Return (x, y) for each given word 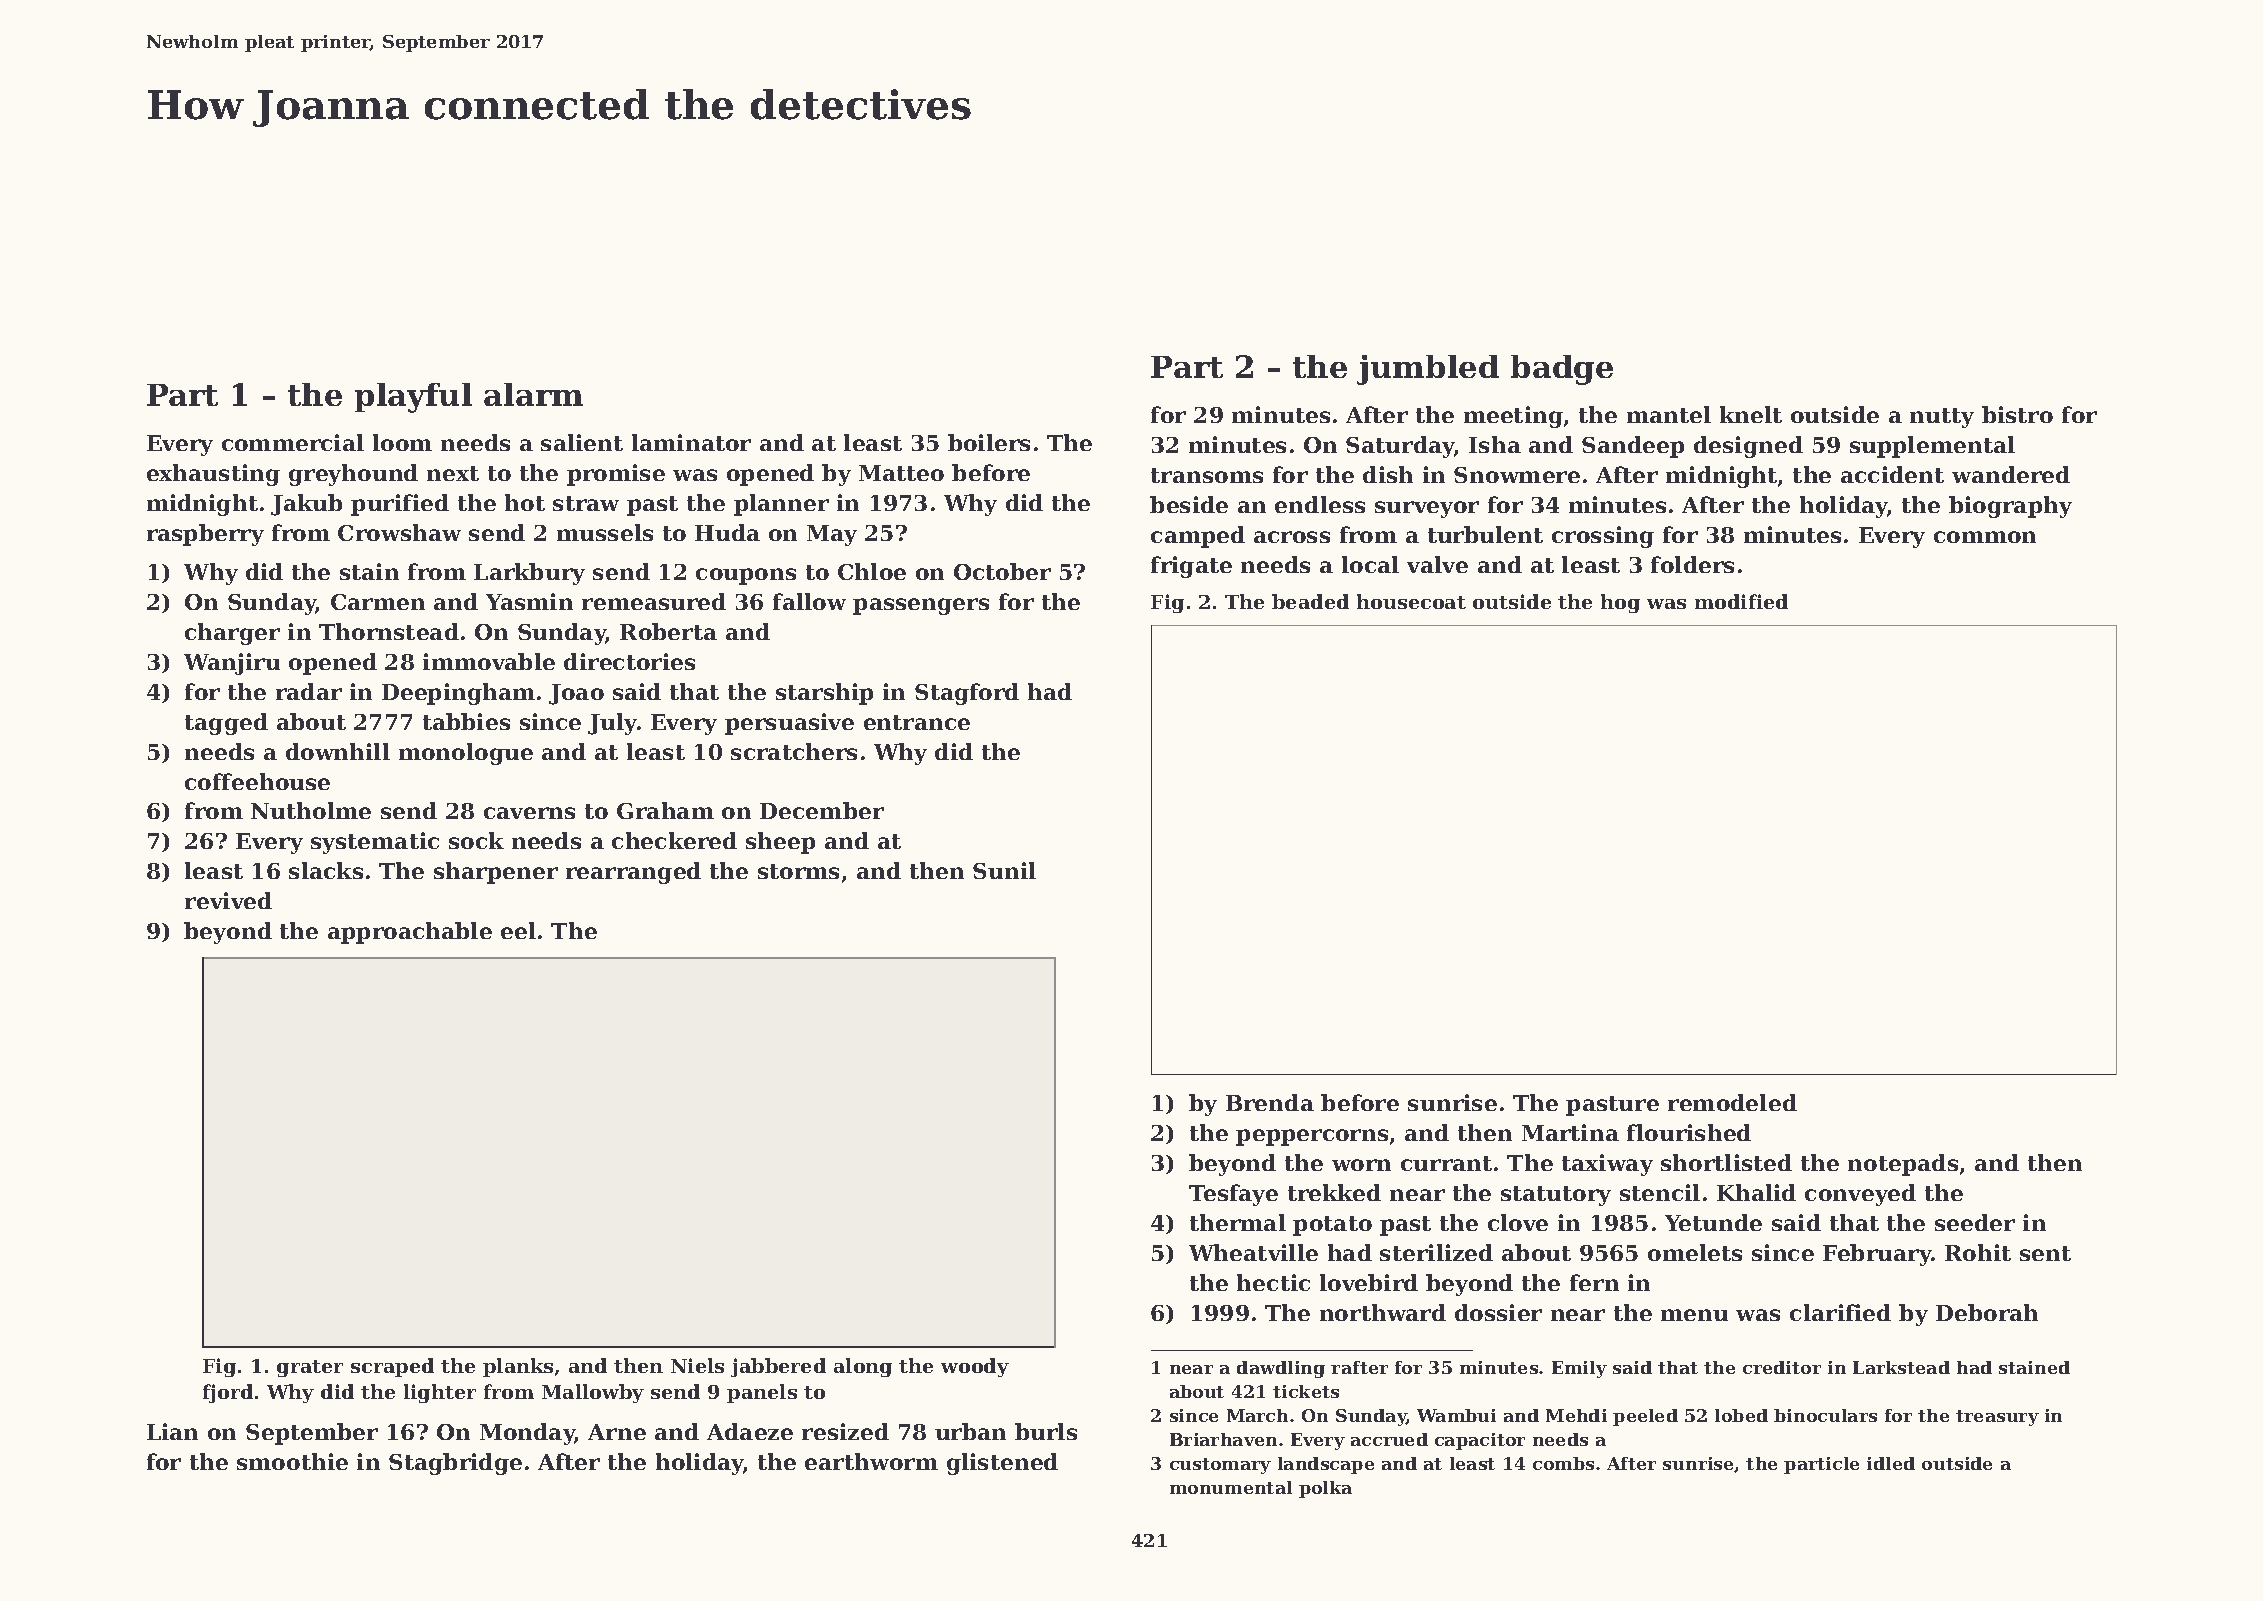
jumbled (1428, 370)
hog (1620, 603)
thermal (1238, 1222)
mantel (1669, 414)
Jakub (306, 505)
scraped (392, 1367)
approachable (410, 933)
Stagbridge (455, 1464)
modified (1741, 601)
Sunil (1004, 870)
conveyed (1860, 1195)
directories (629, 661)
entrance (917, 722)
